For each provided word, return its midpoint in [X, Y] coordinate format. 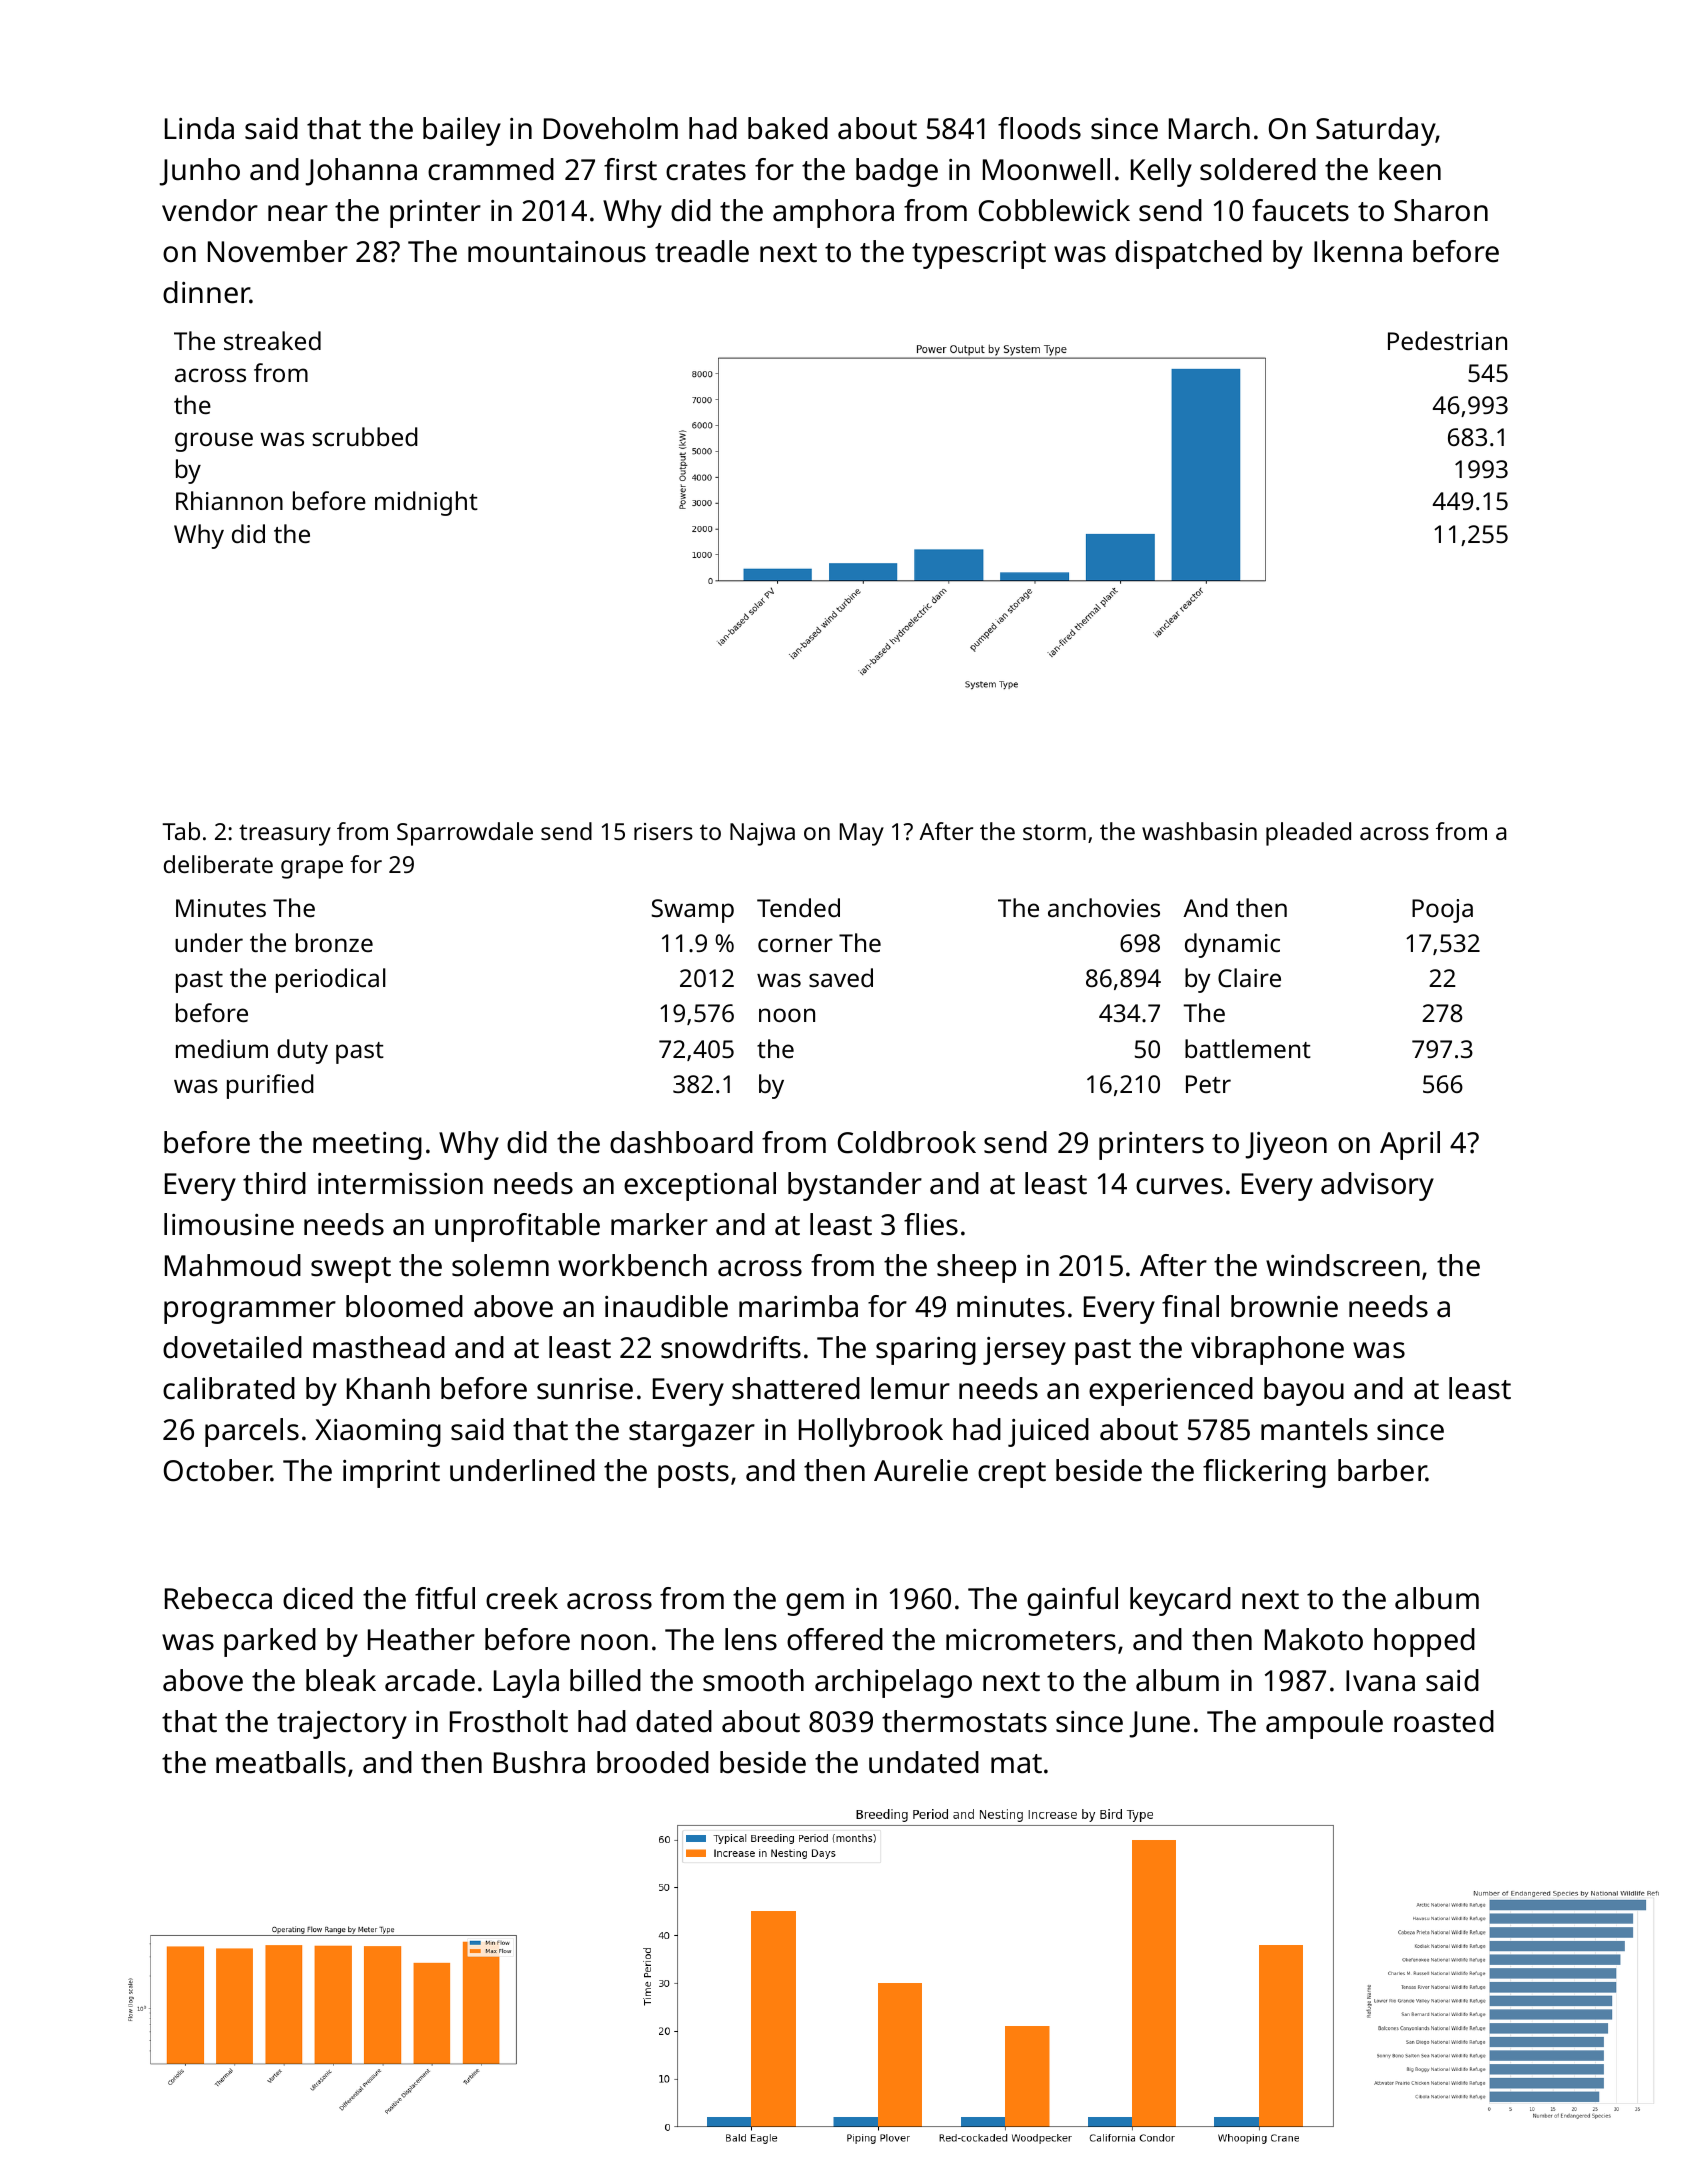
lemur [910, 1388]
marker [659, 1224]
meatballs [281, 1762]
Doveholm [611, 128]
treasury [285, 835]
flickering [1264, 1473]
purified [270, 1086]
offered [835, 1639]
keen [1410, 169]
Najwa [762, 834]
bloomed [404, 1306]
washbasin [1199, 831]
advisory [1377, 1186]
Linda [199, 128]
